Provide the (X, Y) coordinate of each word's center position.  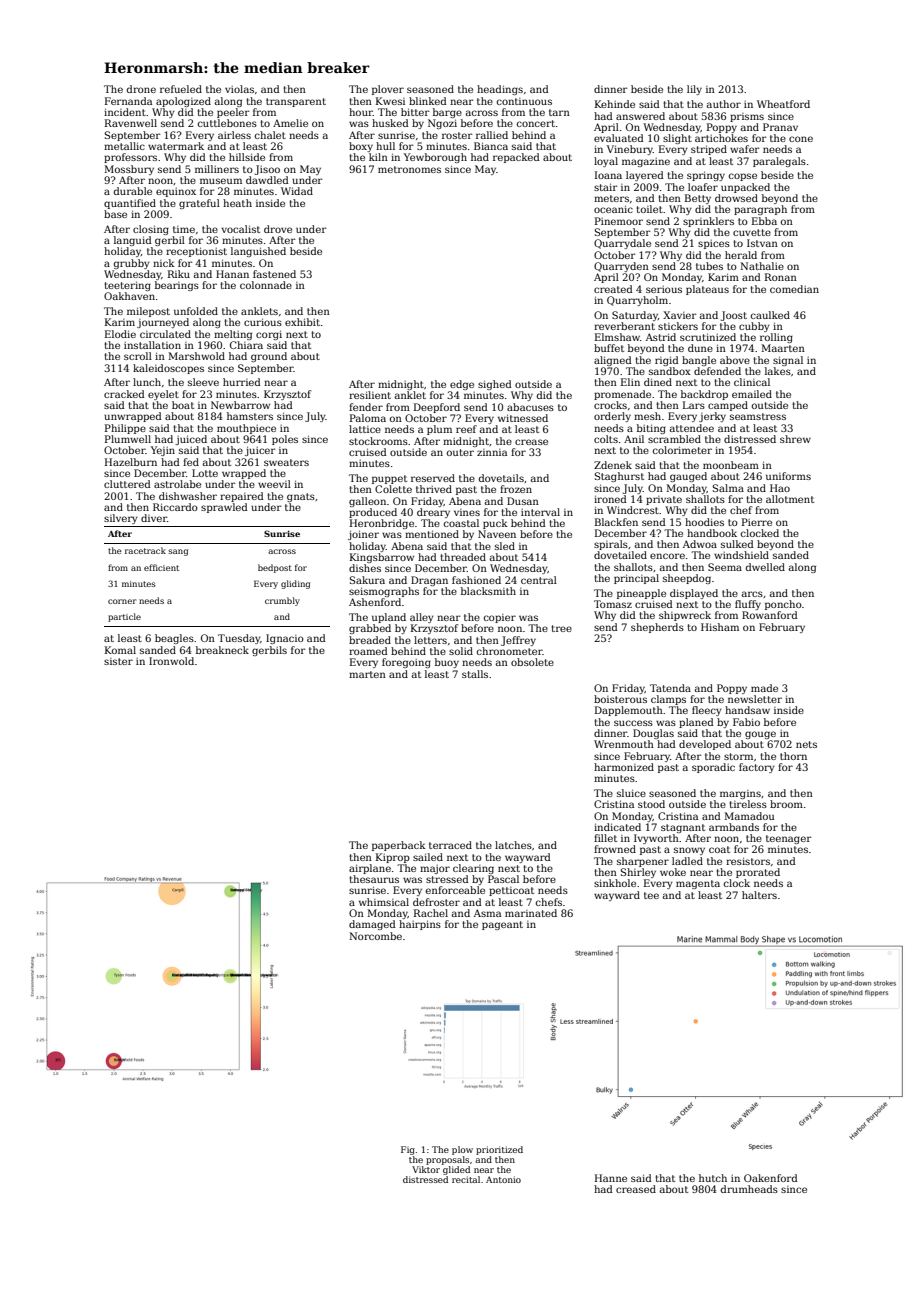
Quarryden (621, 267)
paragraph (760, 210)
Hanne (611, 1178)
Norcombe (375, 936)
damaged (372, 925)
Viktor (426, 1169)
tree (561, 628)
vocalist (240, 229)
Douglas (653, 734)
